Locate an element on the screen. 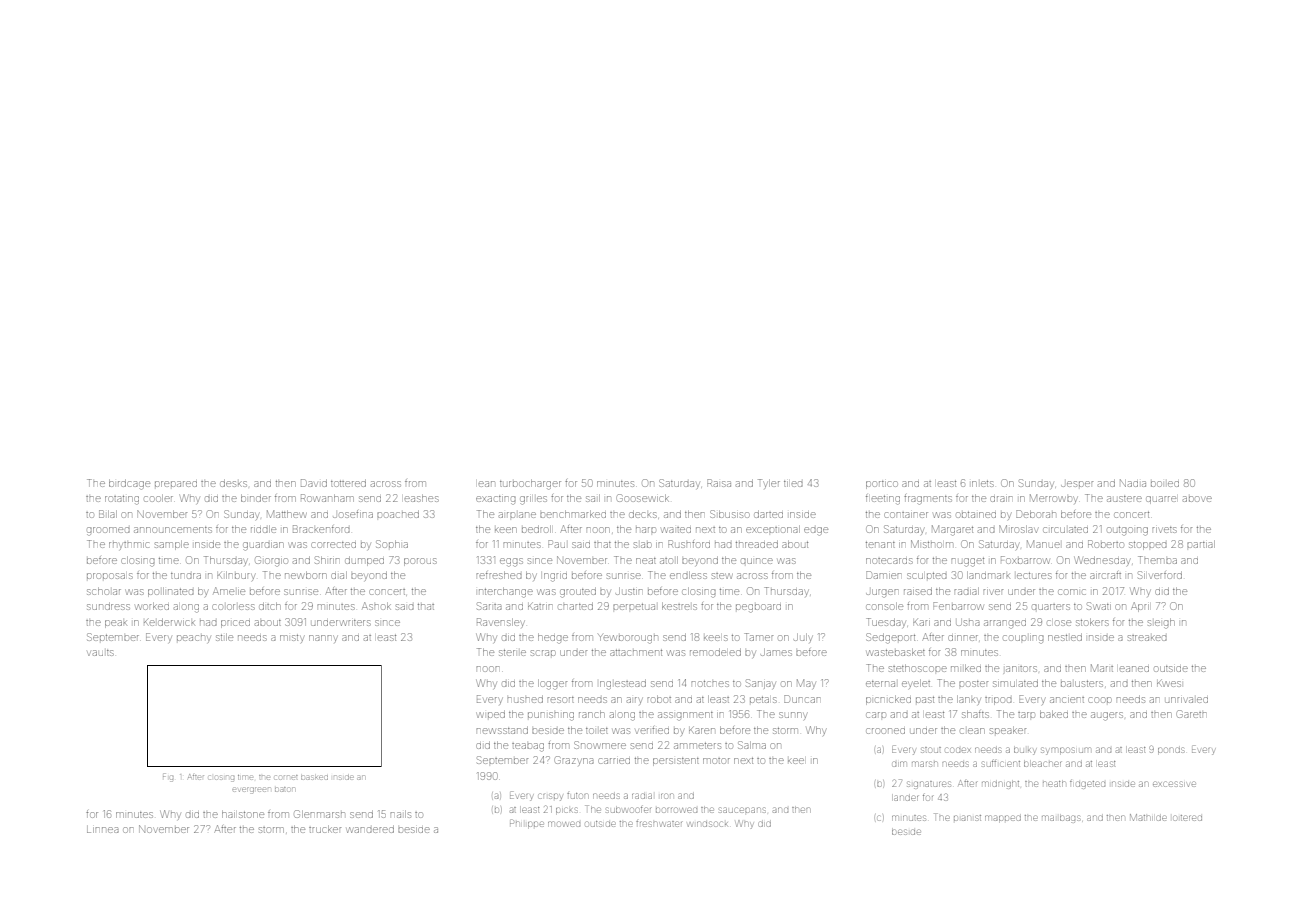 This screenshot has width=1308, height=924. mowed is located at coordinates (564, 824).
